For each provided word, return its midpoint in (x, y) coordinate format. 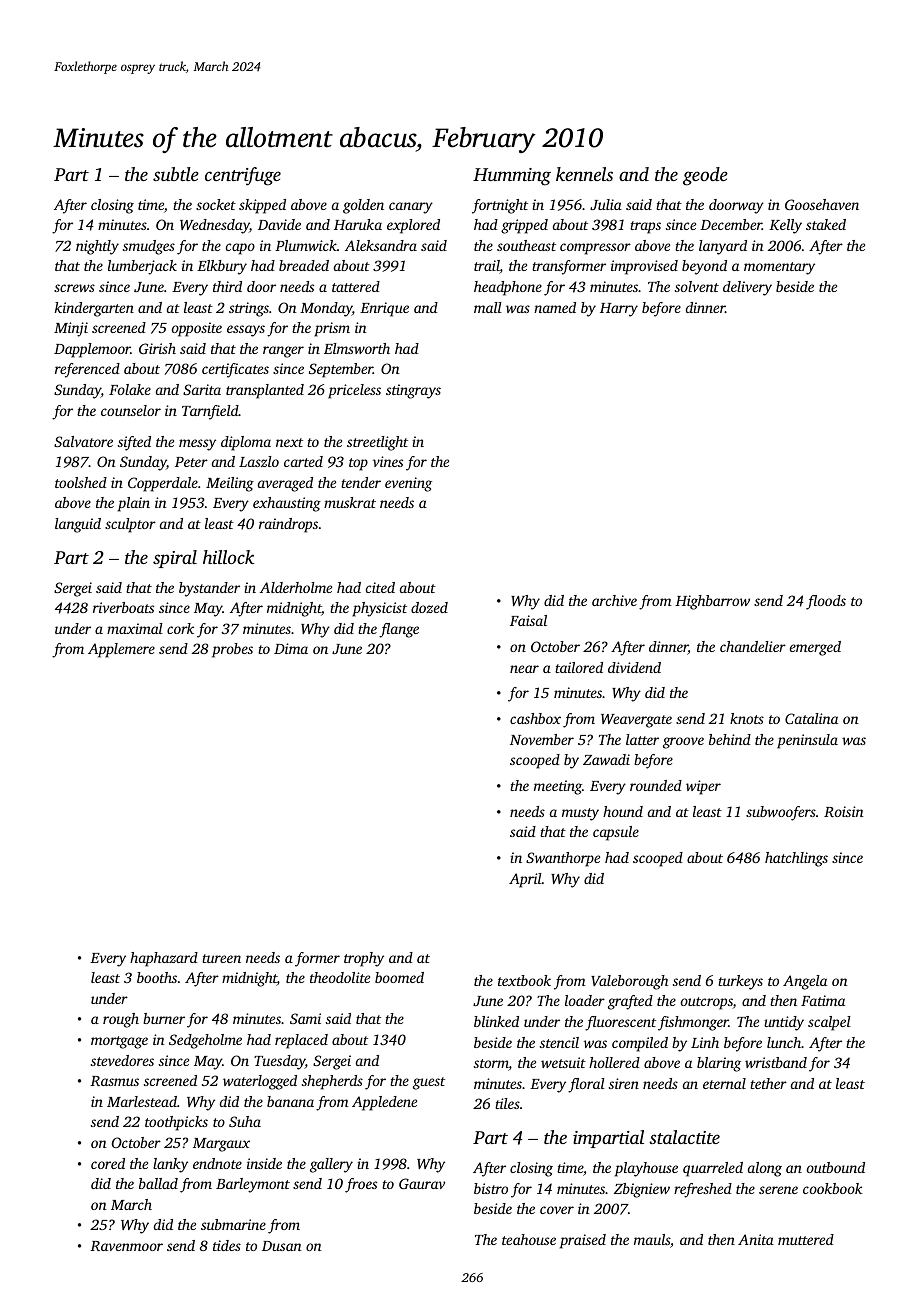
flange (399, 630)
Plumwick (306, 245)
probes (232, 650)
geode (705, 176)
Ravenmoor (126, 1246)
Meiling (230, 484)
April (525, 880)
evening (408, 484)
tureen (221, 958)
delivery (747, 288)
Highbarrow (712, 602)
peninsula (807, 741)
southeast (526, 245)
